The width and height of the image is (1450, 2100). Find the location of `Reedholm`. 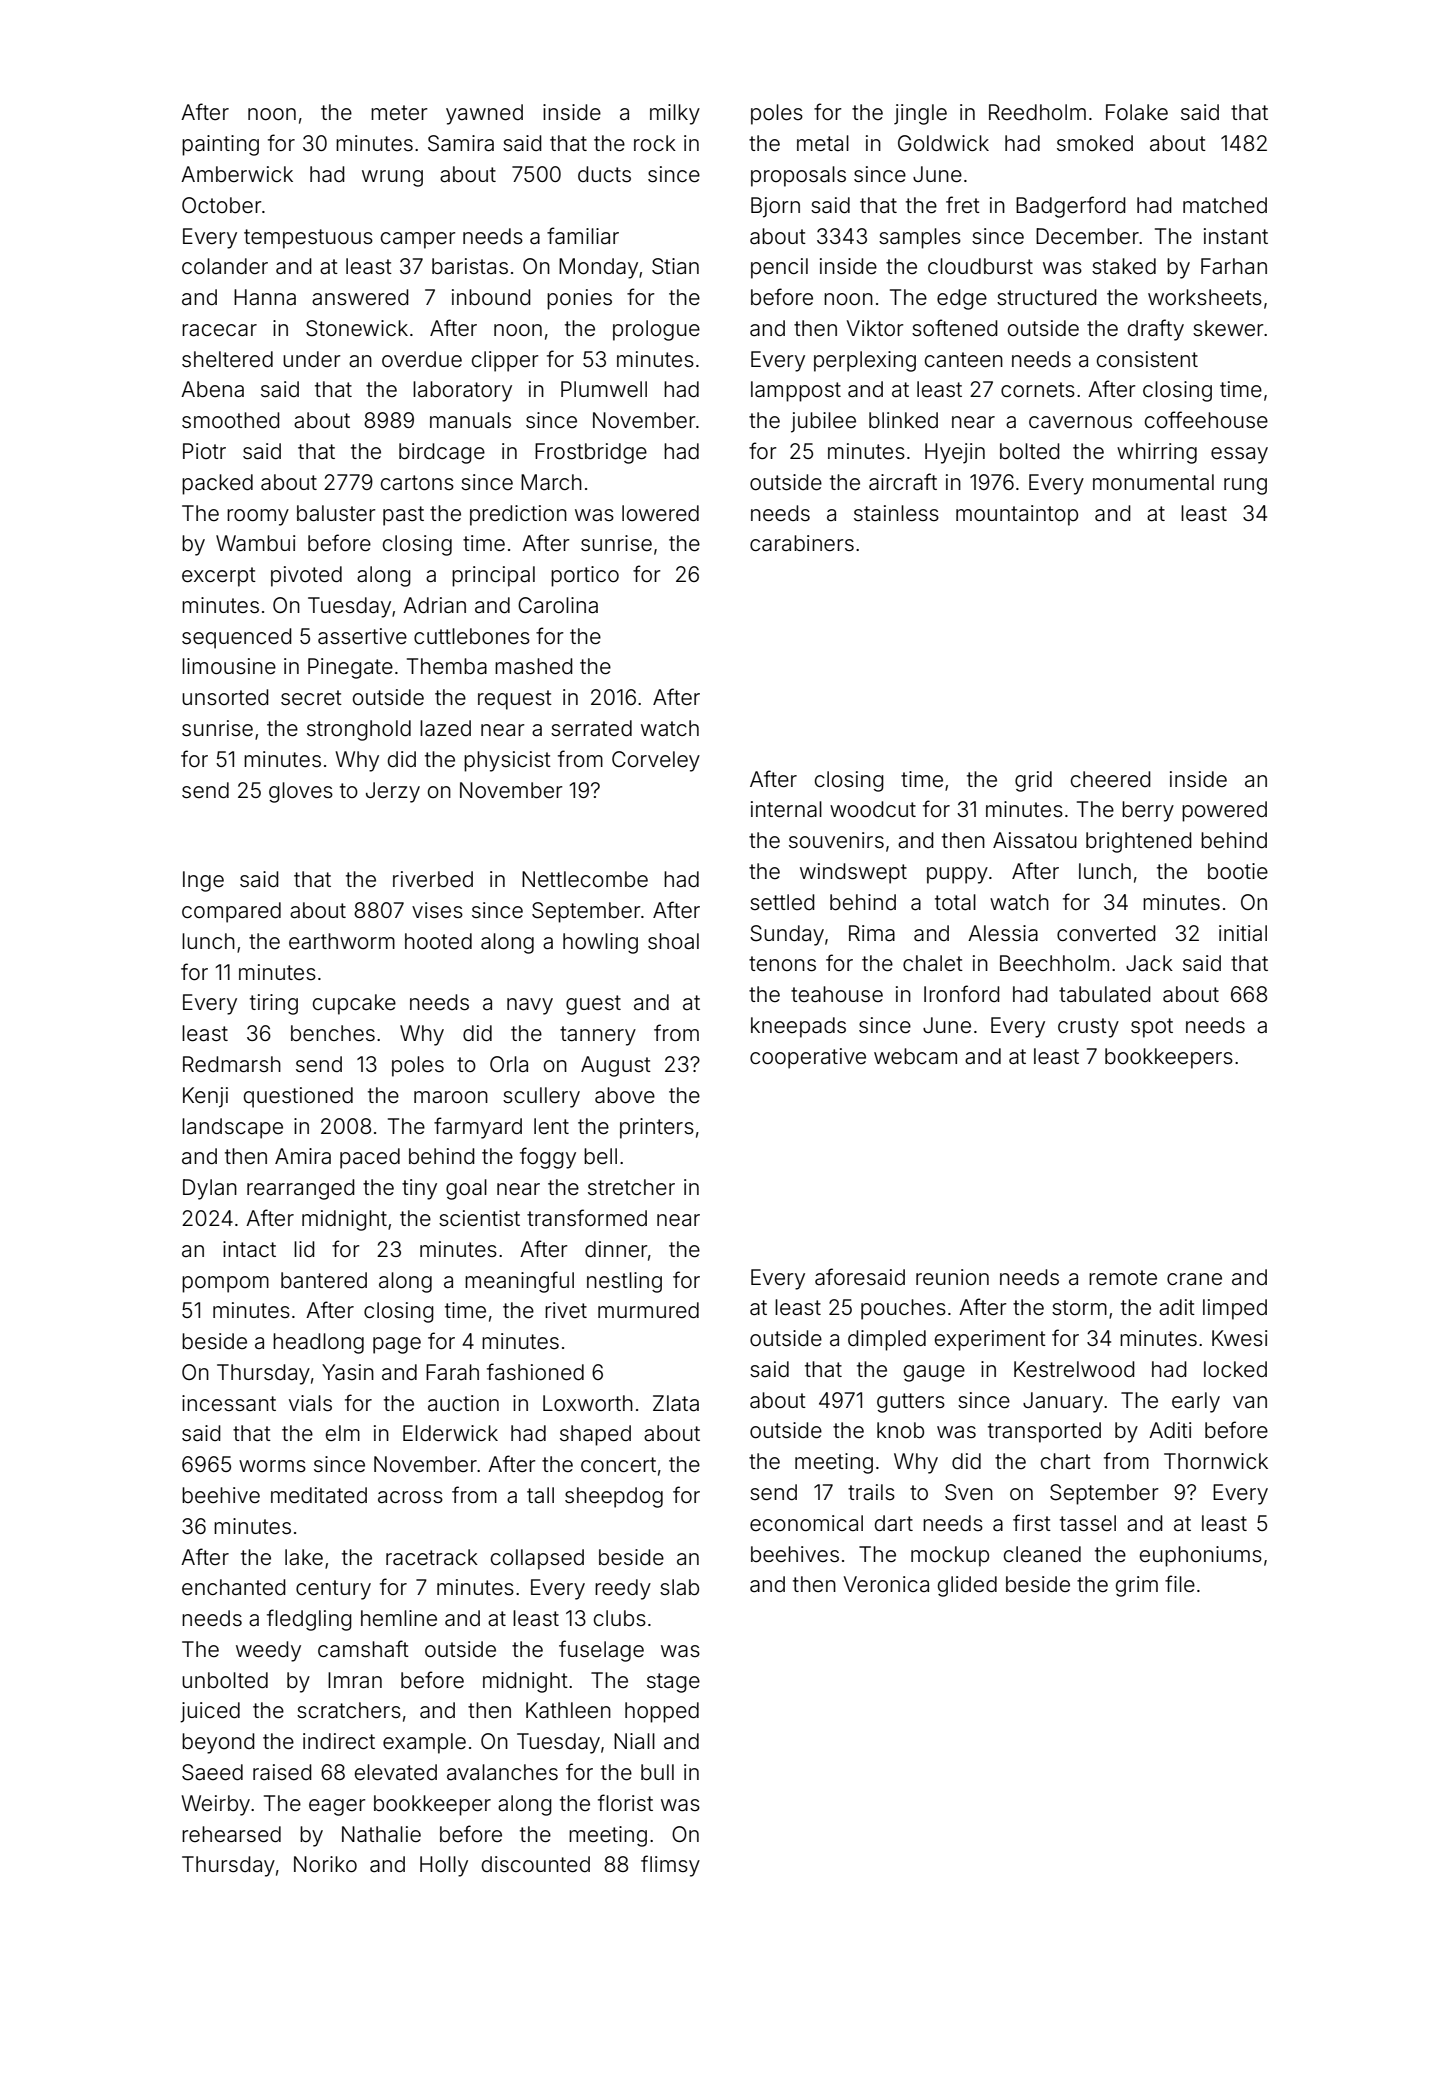

Reedholm is located at coordinates (1037, 112).
